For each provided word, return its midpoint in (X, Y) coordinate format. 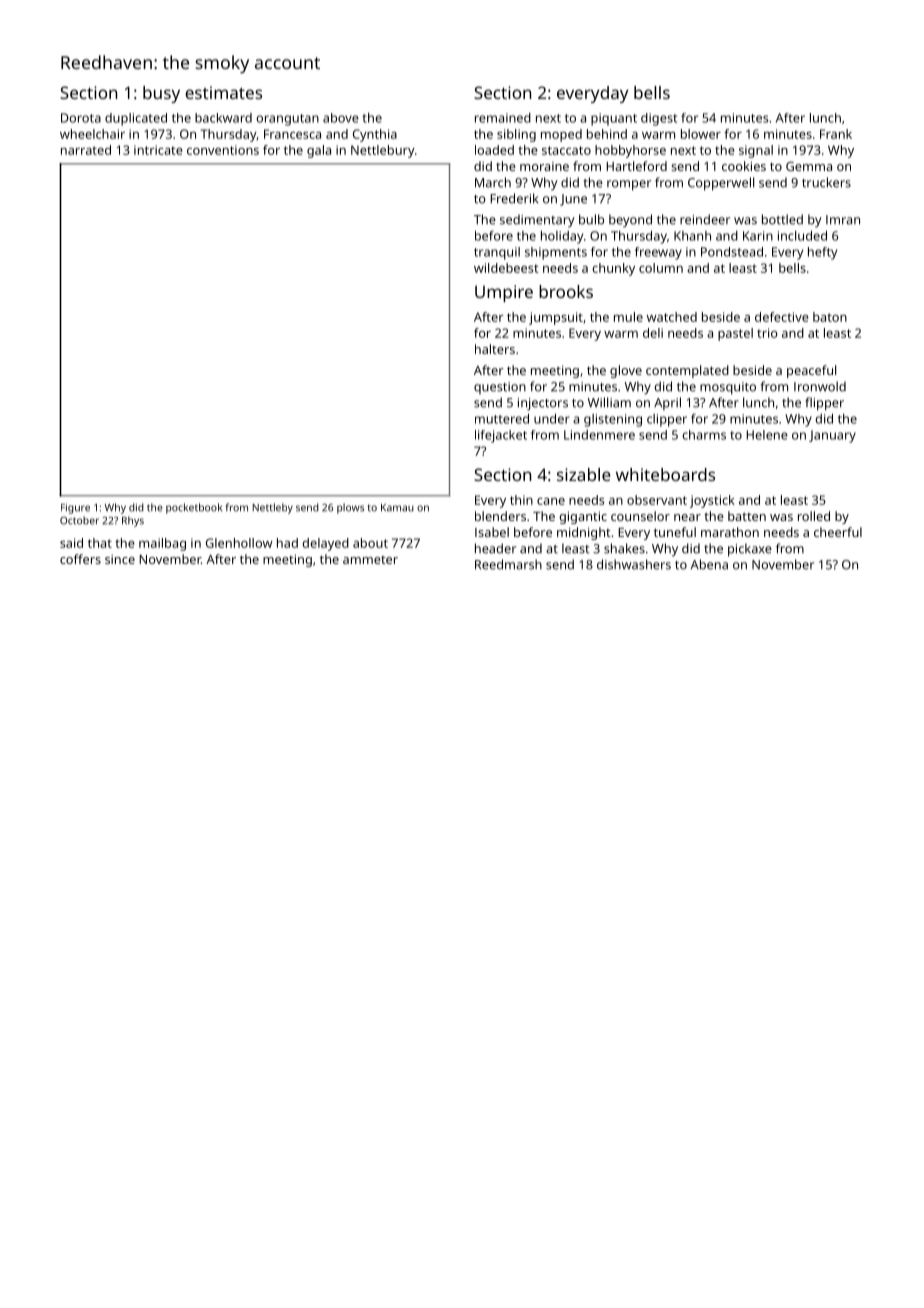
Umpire (504, 293)
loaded (494, 150)
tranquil (497, 253)
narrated (86, 150)
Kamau (397, 508)
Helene (767, 435)
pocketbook (194, 508)
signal (756, 151)
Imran (843, 220)
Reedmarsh (508, 564)
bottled (782, 219)
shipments (556, 253)
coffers (80, 559)
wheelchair (92, 134)
